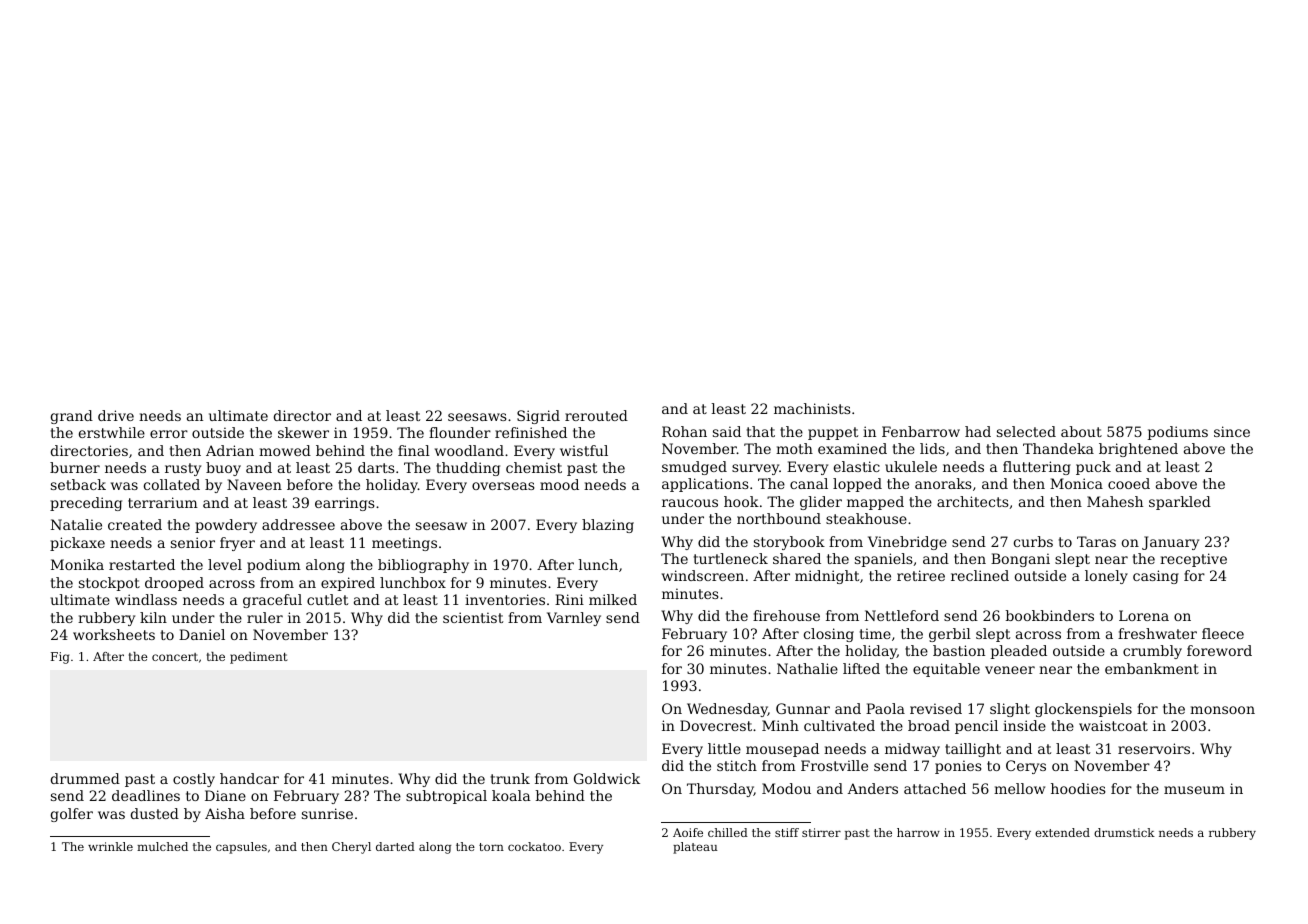 This screenshot has height=924, width=1308. What do you see at coordinates (1093, 468) in the screenshot?
I see `puck` at bounding box center [1093, 468].
